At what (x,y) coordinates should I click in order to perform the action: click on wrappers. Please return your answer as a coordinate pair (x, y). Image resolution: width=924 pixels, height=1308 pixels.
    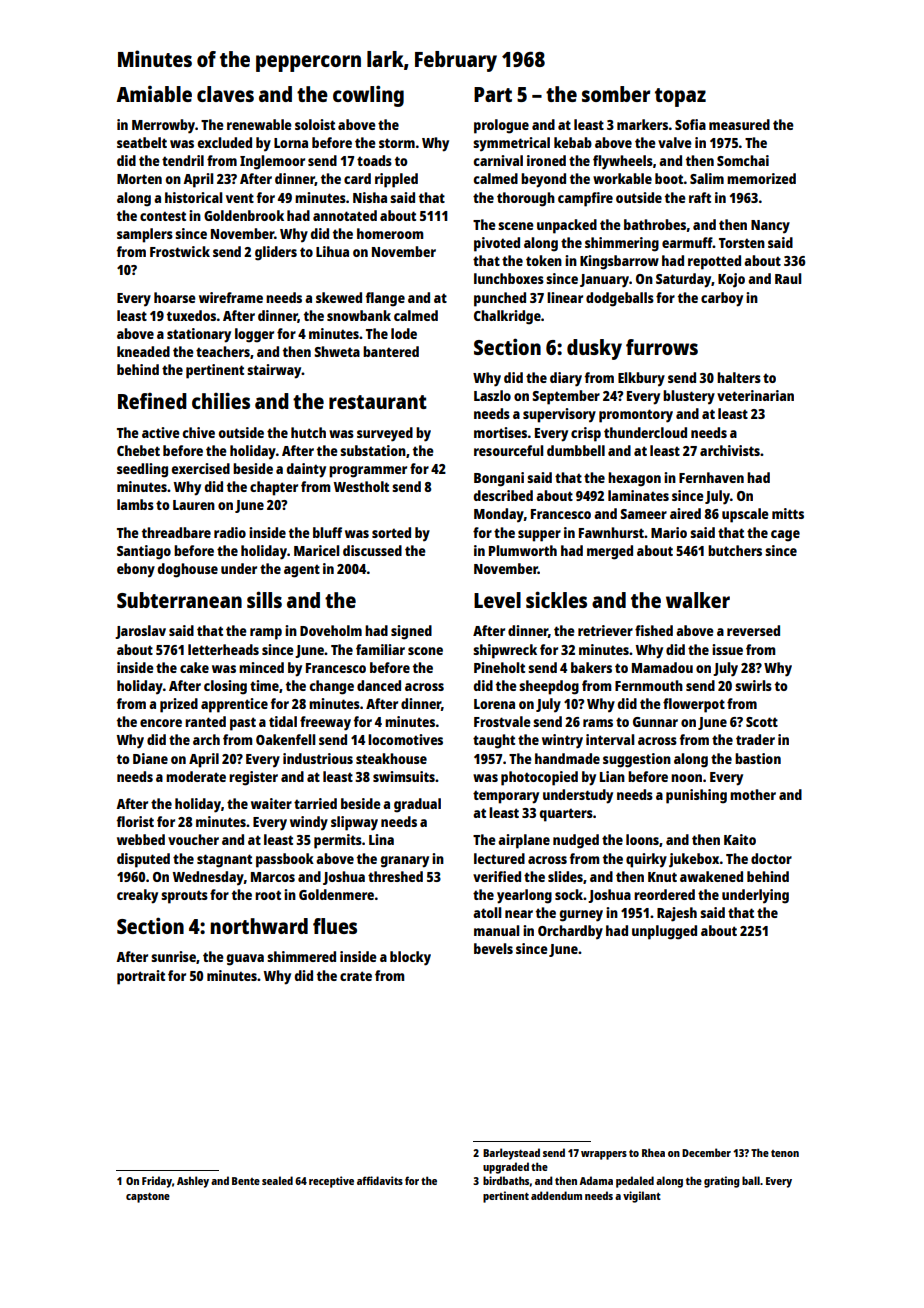
    Looking at the image, I should click on (604, 1155).
